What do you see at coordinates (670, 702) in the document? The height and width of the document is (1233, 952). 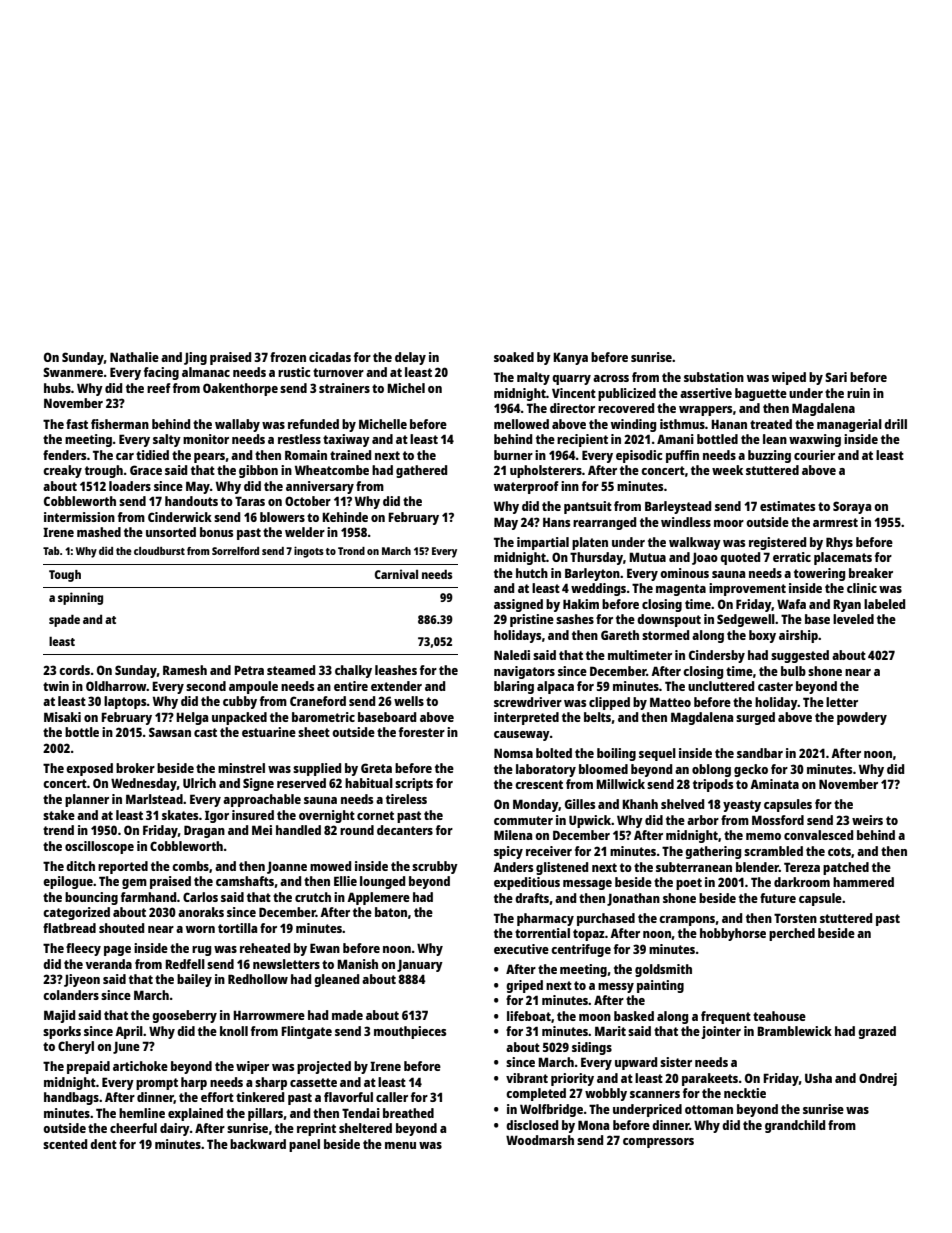 I see `Matteo` at bounding box center [670, 702].
